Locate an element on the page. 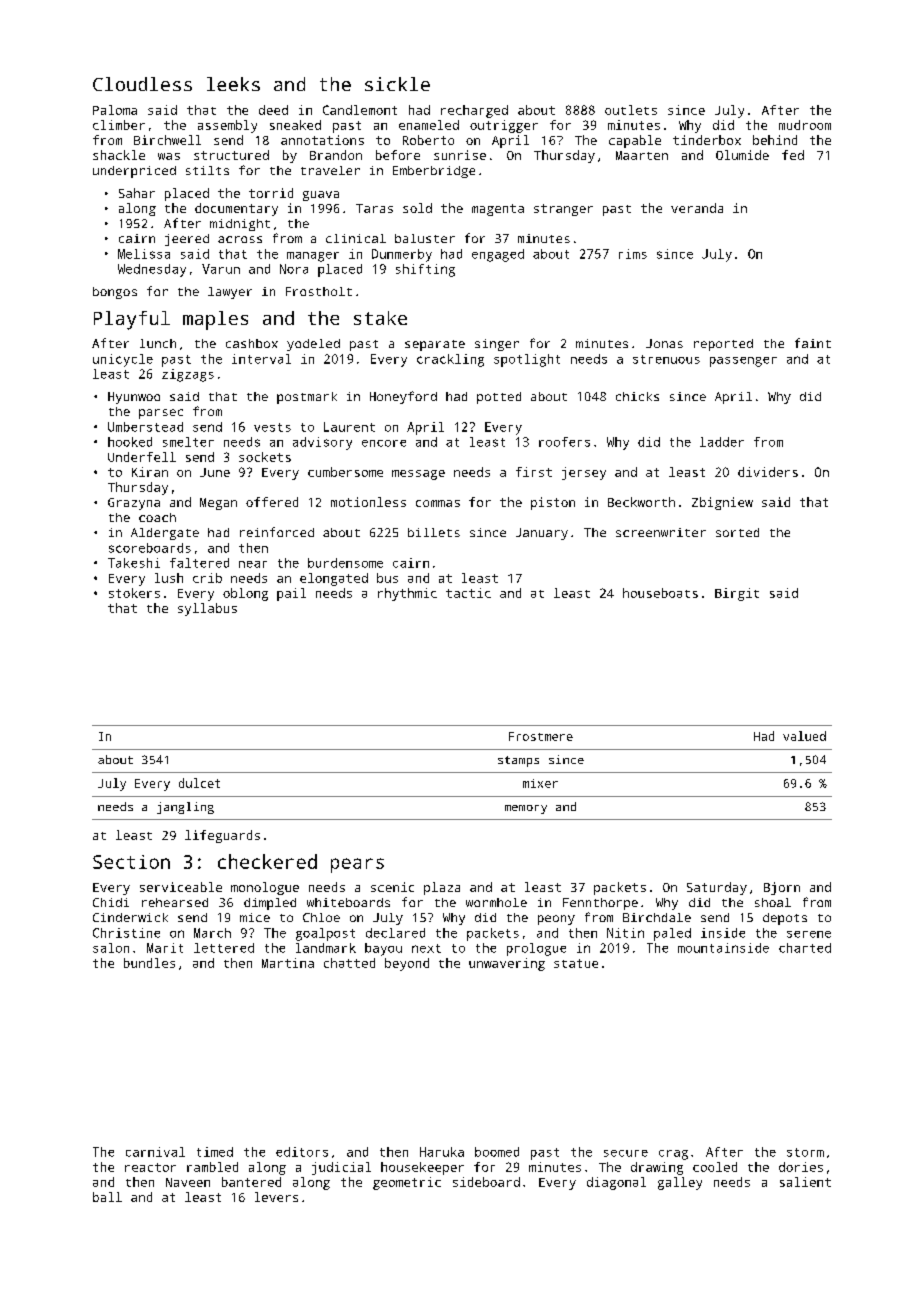 This page has width=924, height=1308. salon is located at coordinates (111, 948).
